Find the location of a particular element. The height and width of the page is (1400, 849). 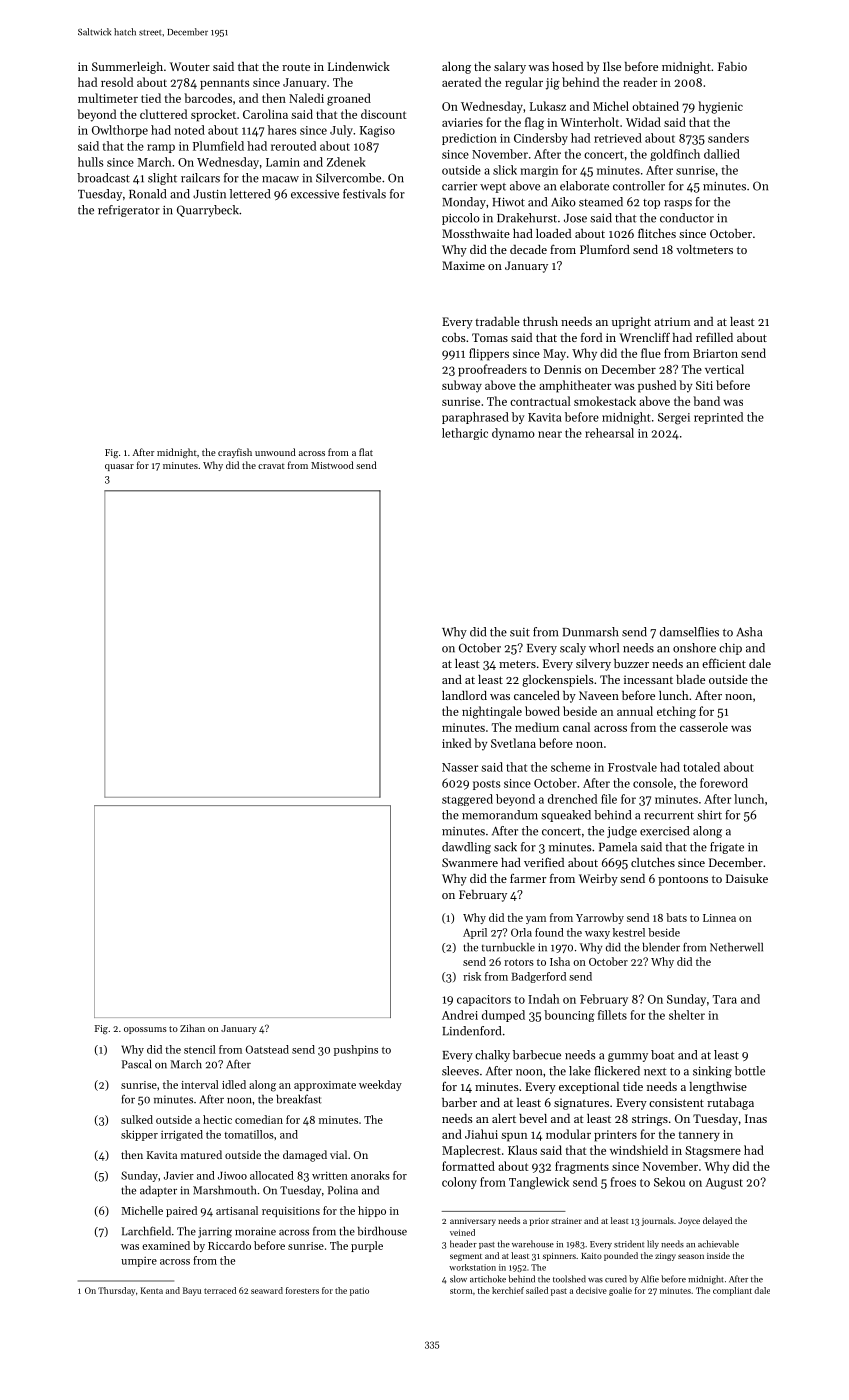

Kenta is located at coordinates (152, 1290).
